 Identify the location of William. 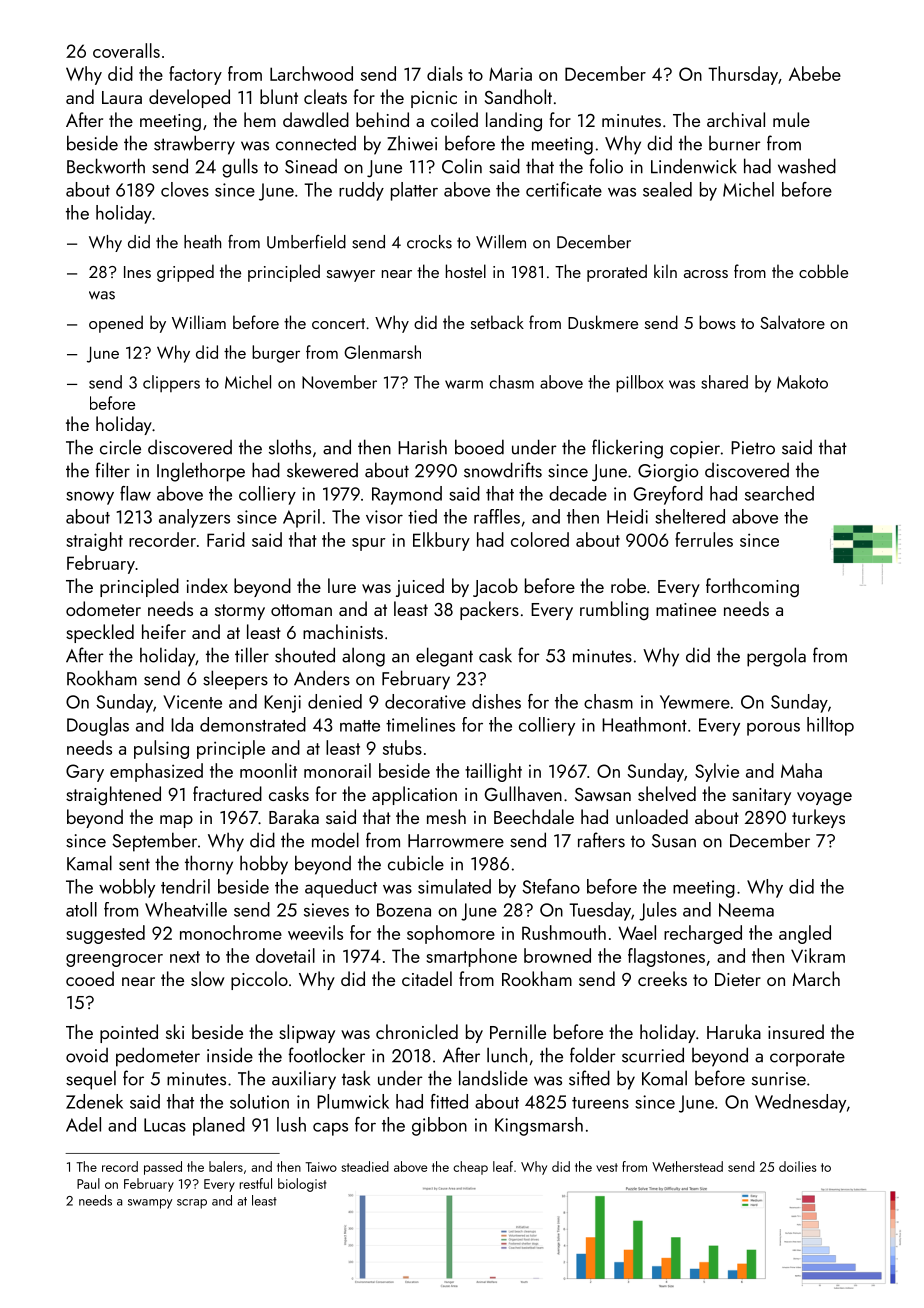
(199, 322).
